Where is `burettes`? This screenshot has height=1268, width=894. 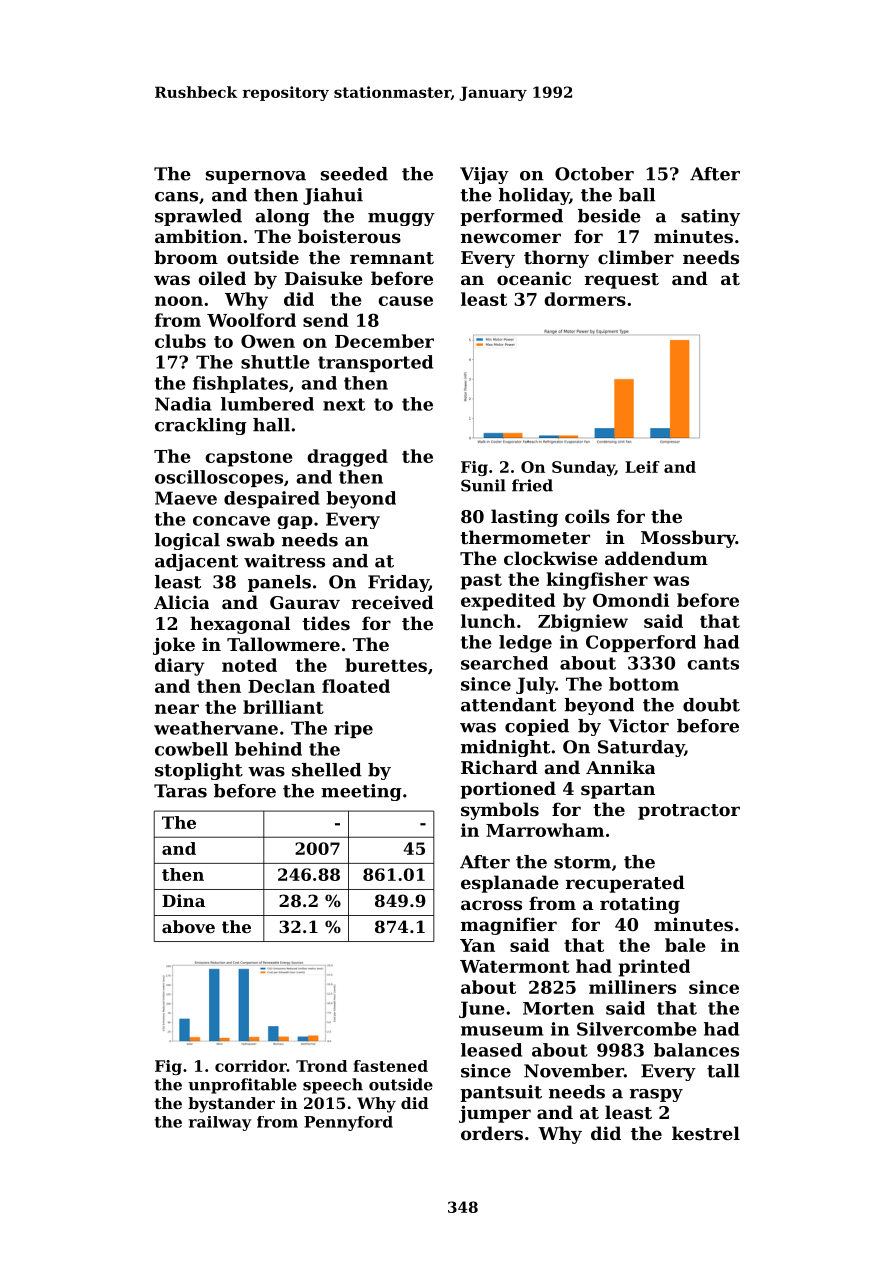
burettes is located at coordinates (386, 665).
